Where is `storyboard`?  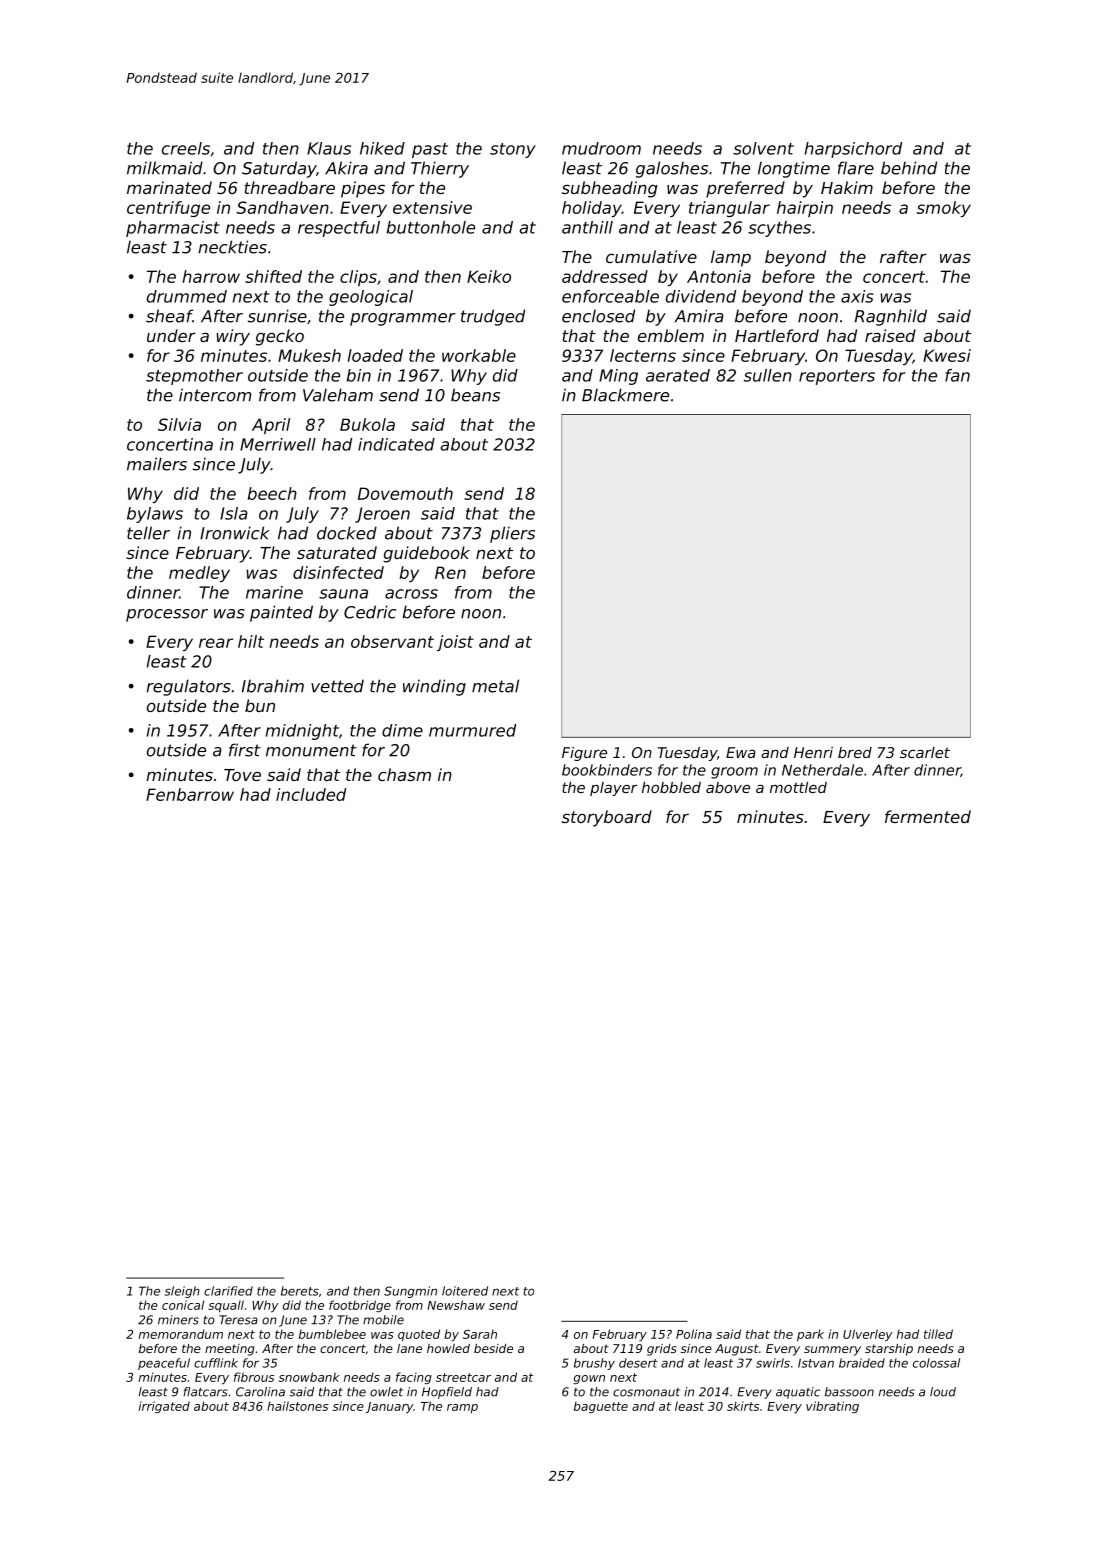 storyboard is located at coordinates (607, 818).
